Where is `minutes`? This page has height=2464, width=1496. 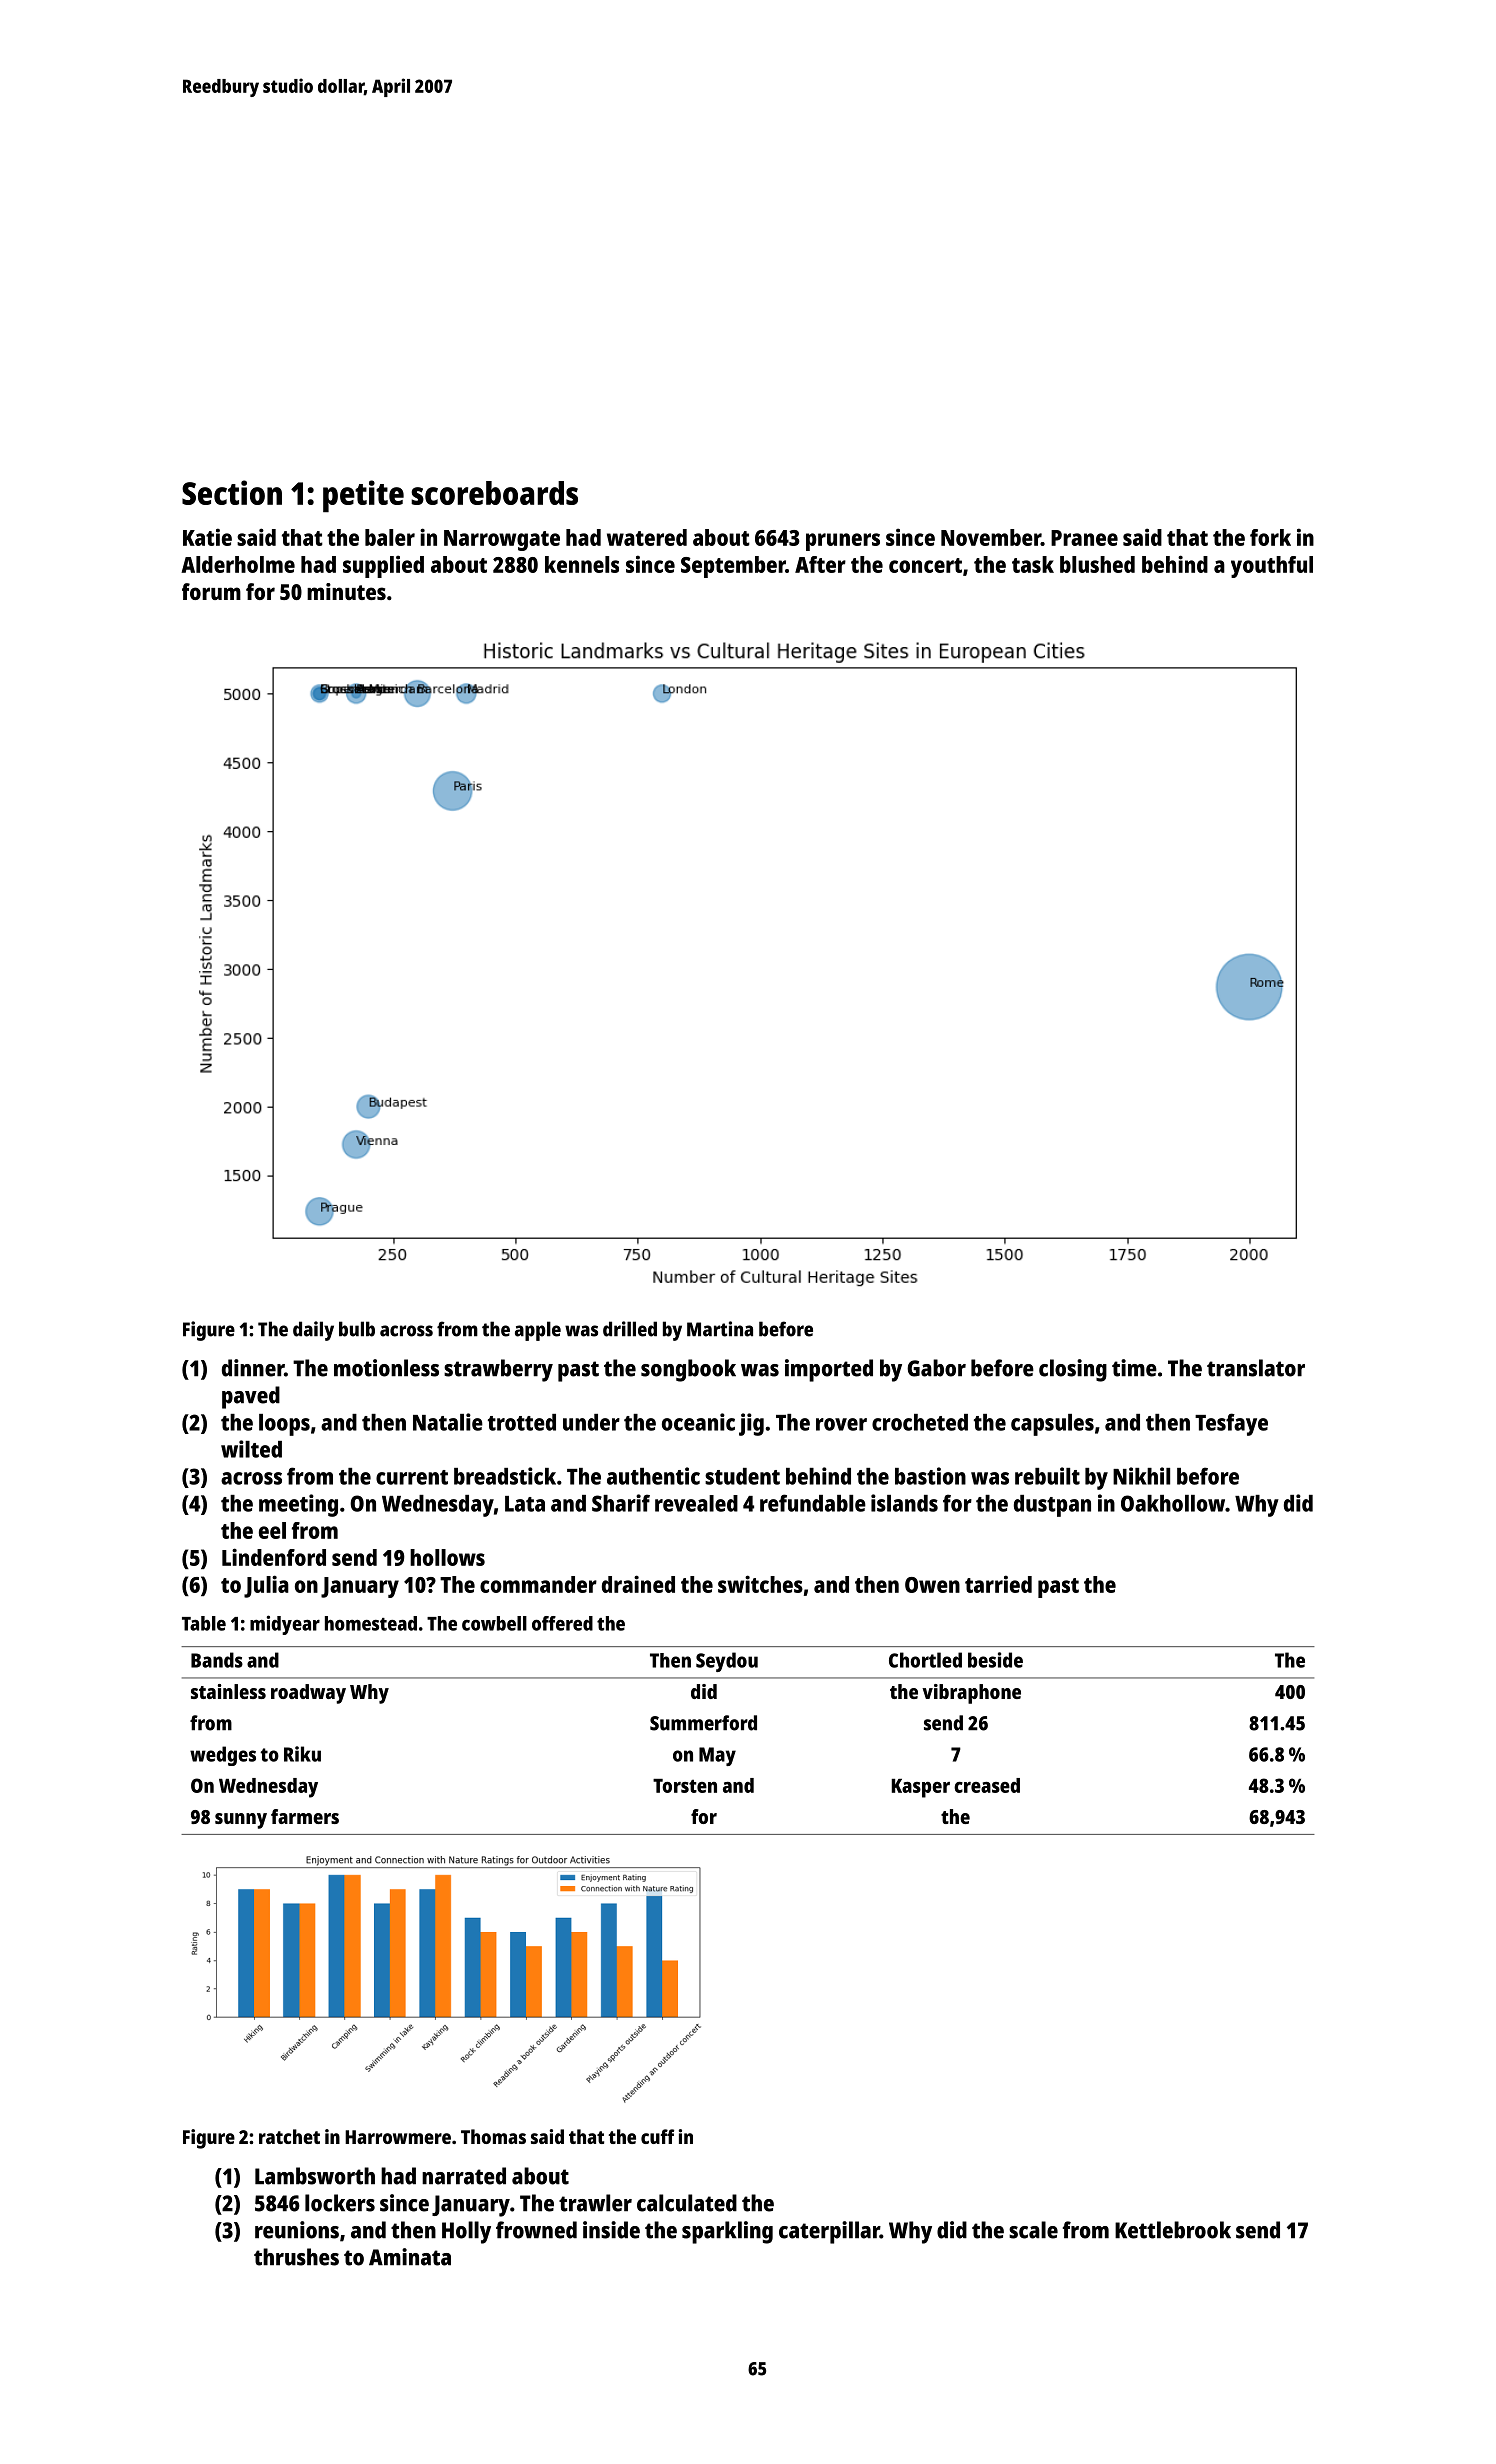 minutes is located at coordinates (346, 591).
